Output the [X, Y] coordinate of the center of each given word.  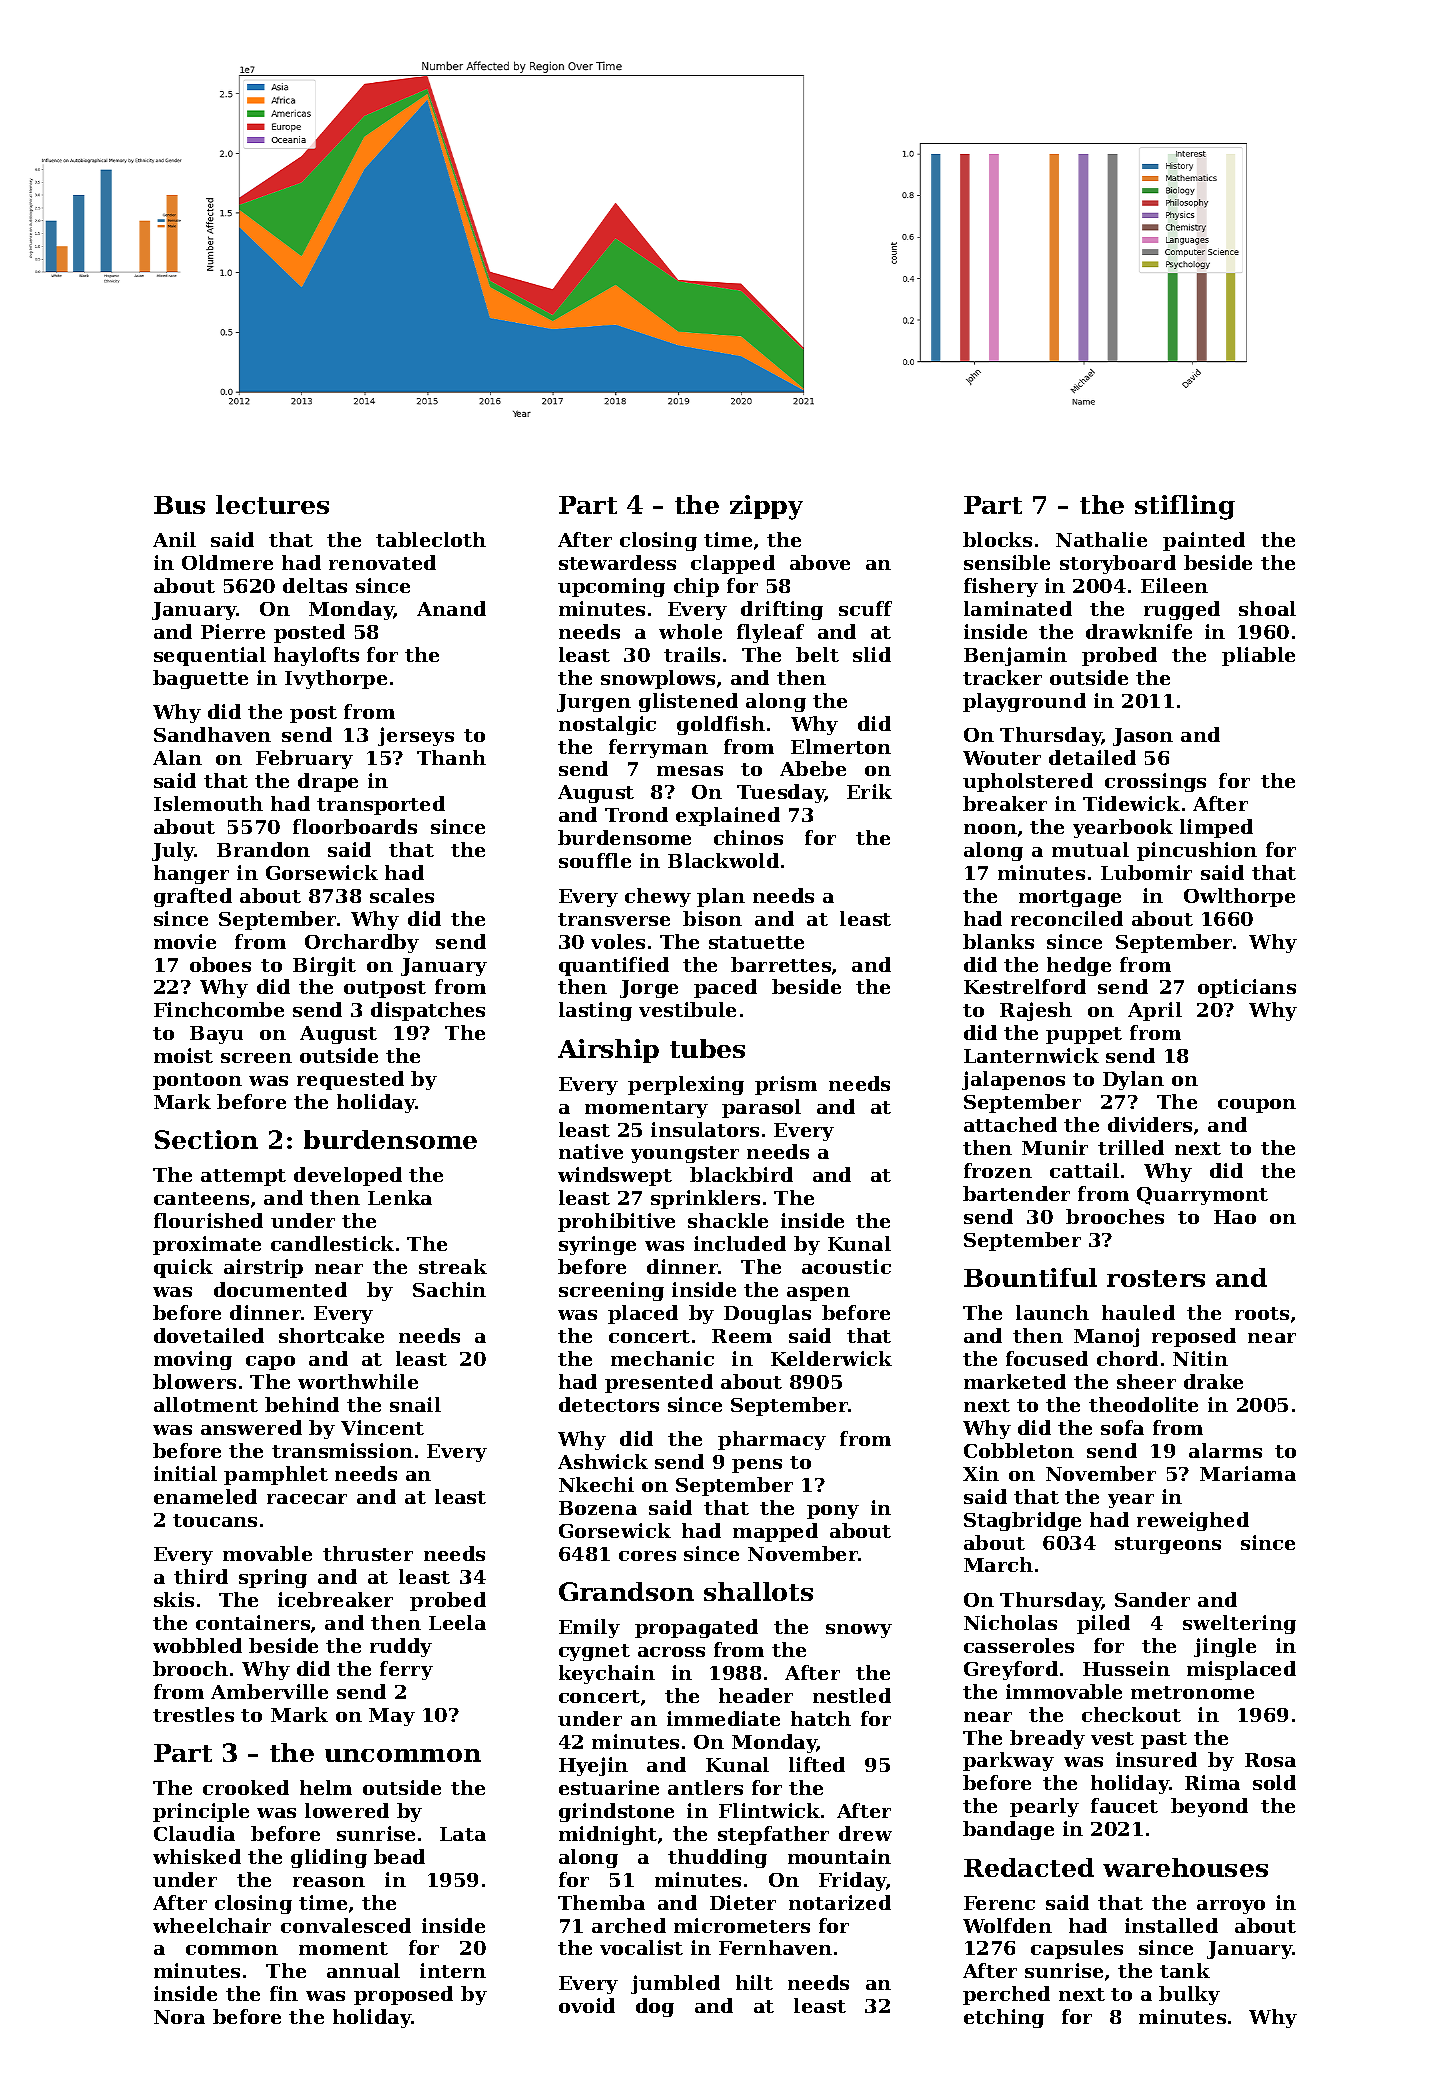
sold [1274, 1782]
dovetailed [209, 1335]
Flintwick [769, 1810]
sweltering [1239, 1624]
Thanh [451, 757]
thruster [368, 1553]
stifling [1185, 507]
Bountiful [1030, 1277]
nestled [852, 1695]
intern [453, 1970]
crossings [1155, 782]
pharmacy [772, 1440]
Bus [179, 505]
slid [872, 654]
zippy [766, 507]
